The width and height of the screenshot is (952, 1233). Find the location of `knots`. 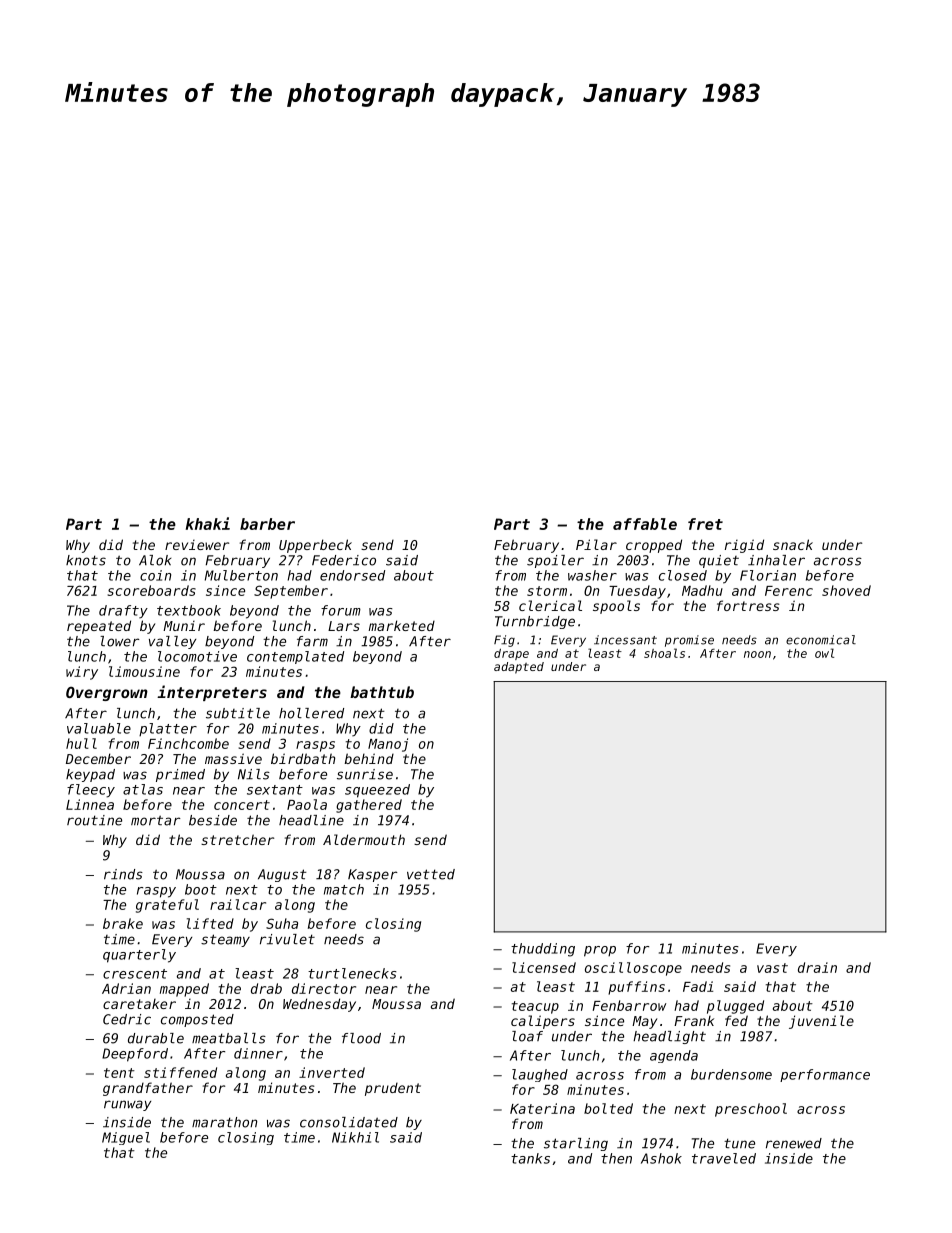

knots is located at coordinates (86, 560).
